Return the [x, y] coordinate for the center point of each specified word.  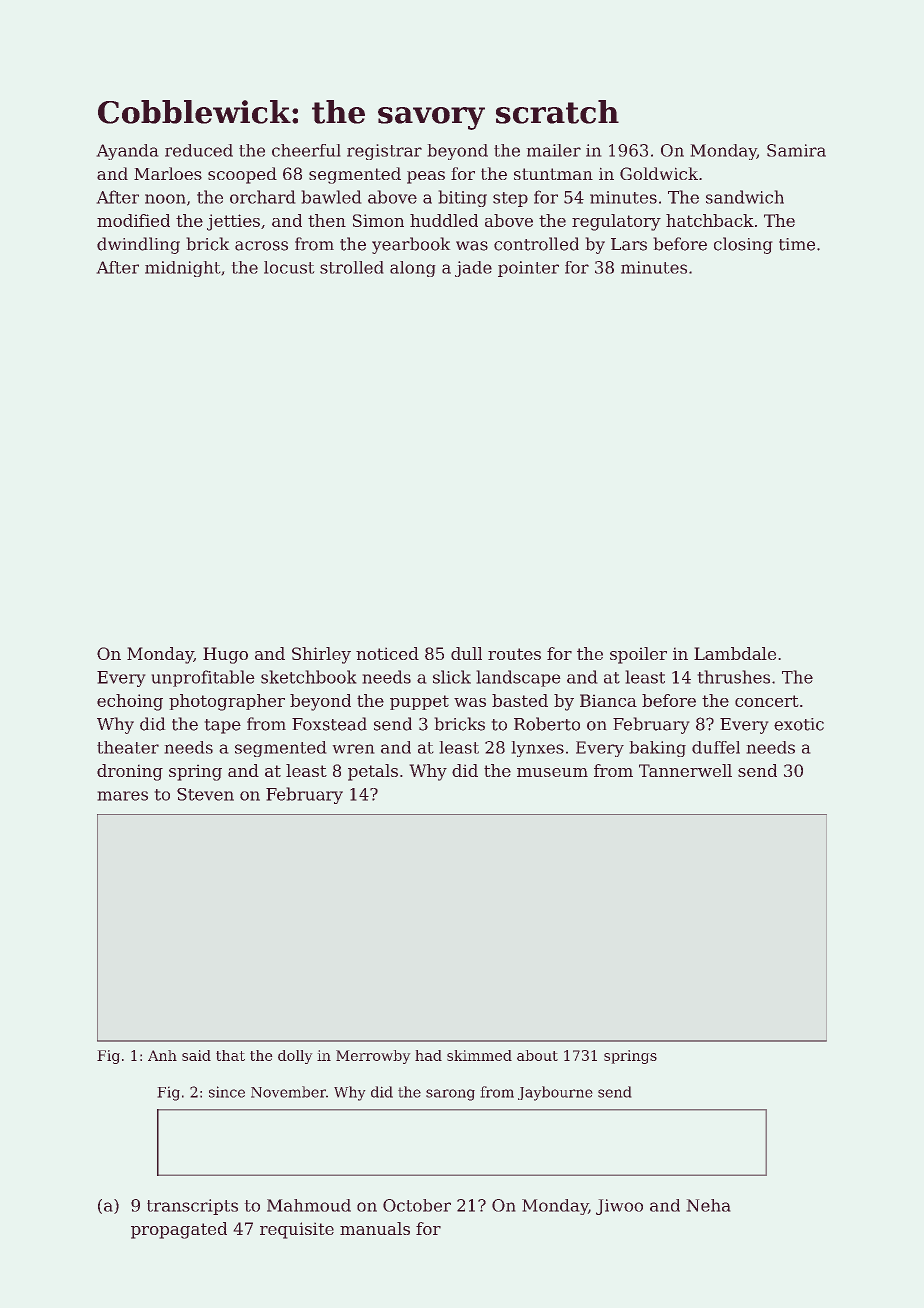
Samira [796, 150]
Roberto [547, 724]
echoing [130, 702]
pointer [528, 269]
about [537, 1055]
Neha [708, 1205]
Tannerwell [685, 770]
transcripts [192, 1207]
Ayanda [127, 152]
